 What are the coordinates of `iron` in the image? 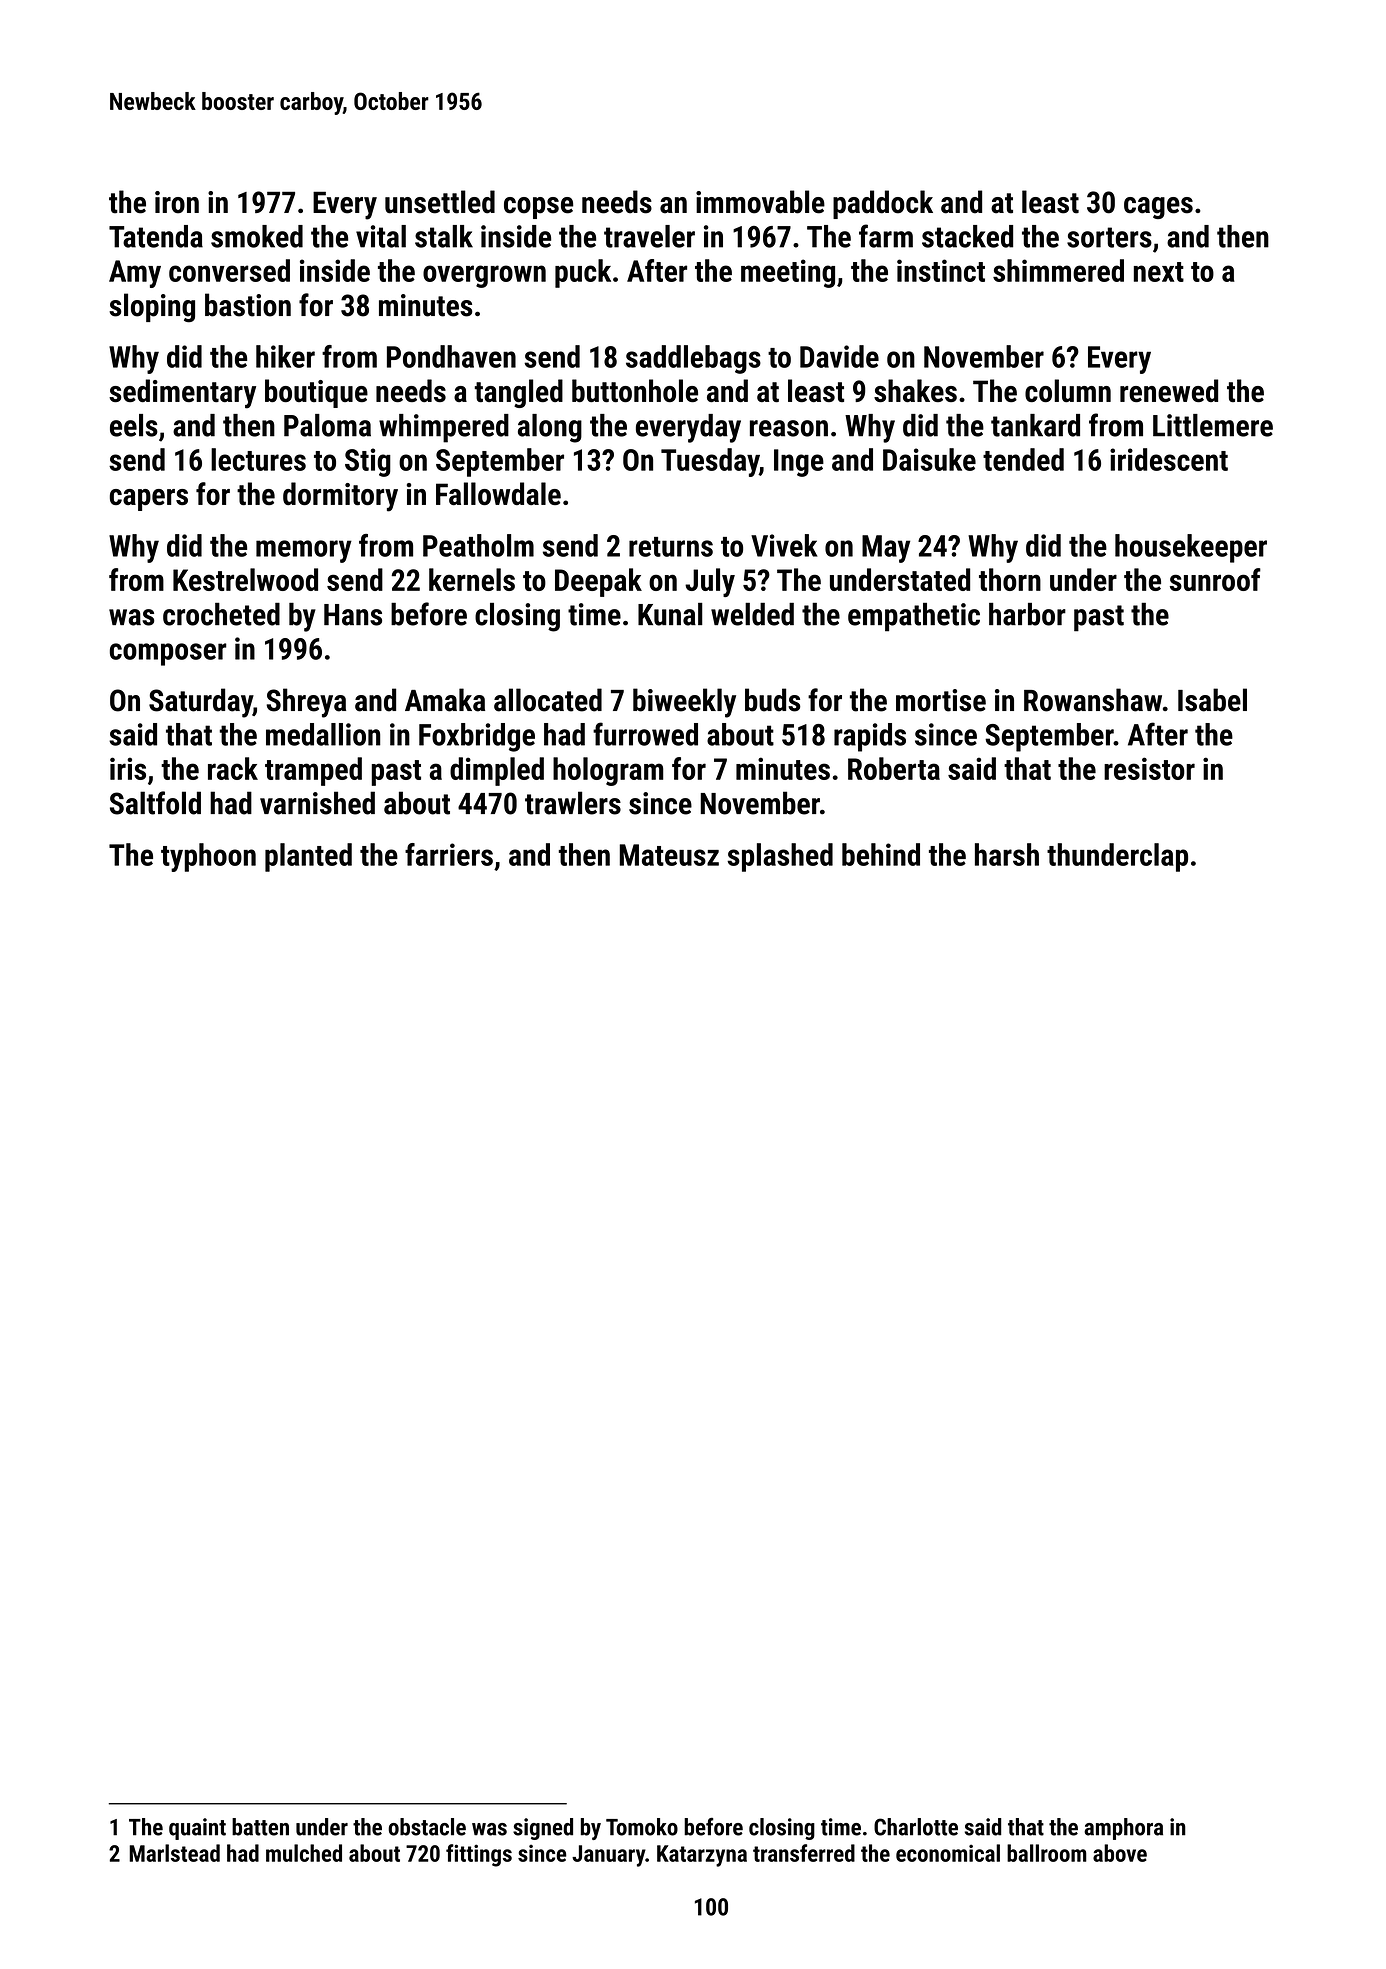 It's located at (177, 202).
